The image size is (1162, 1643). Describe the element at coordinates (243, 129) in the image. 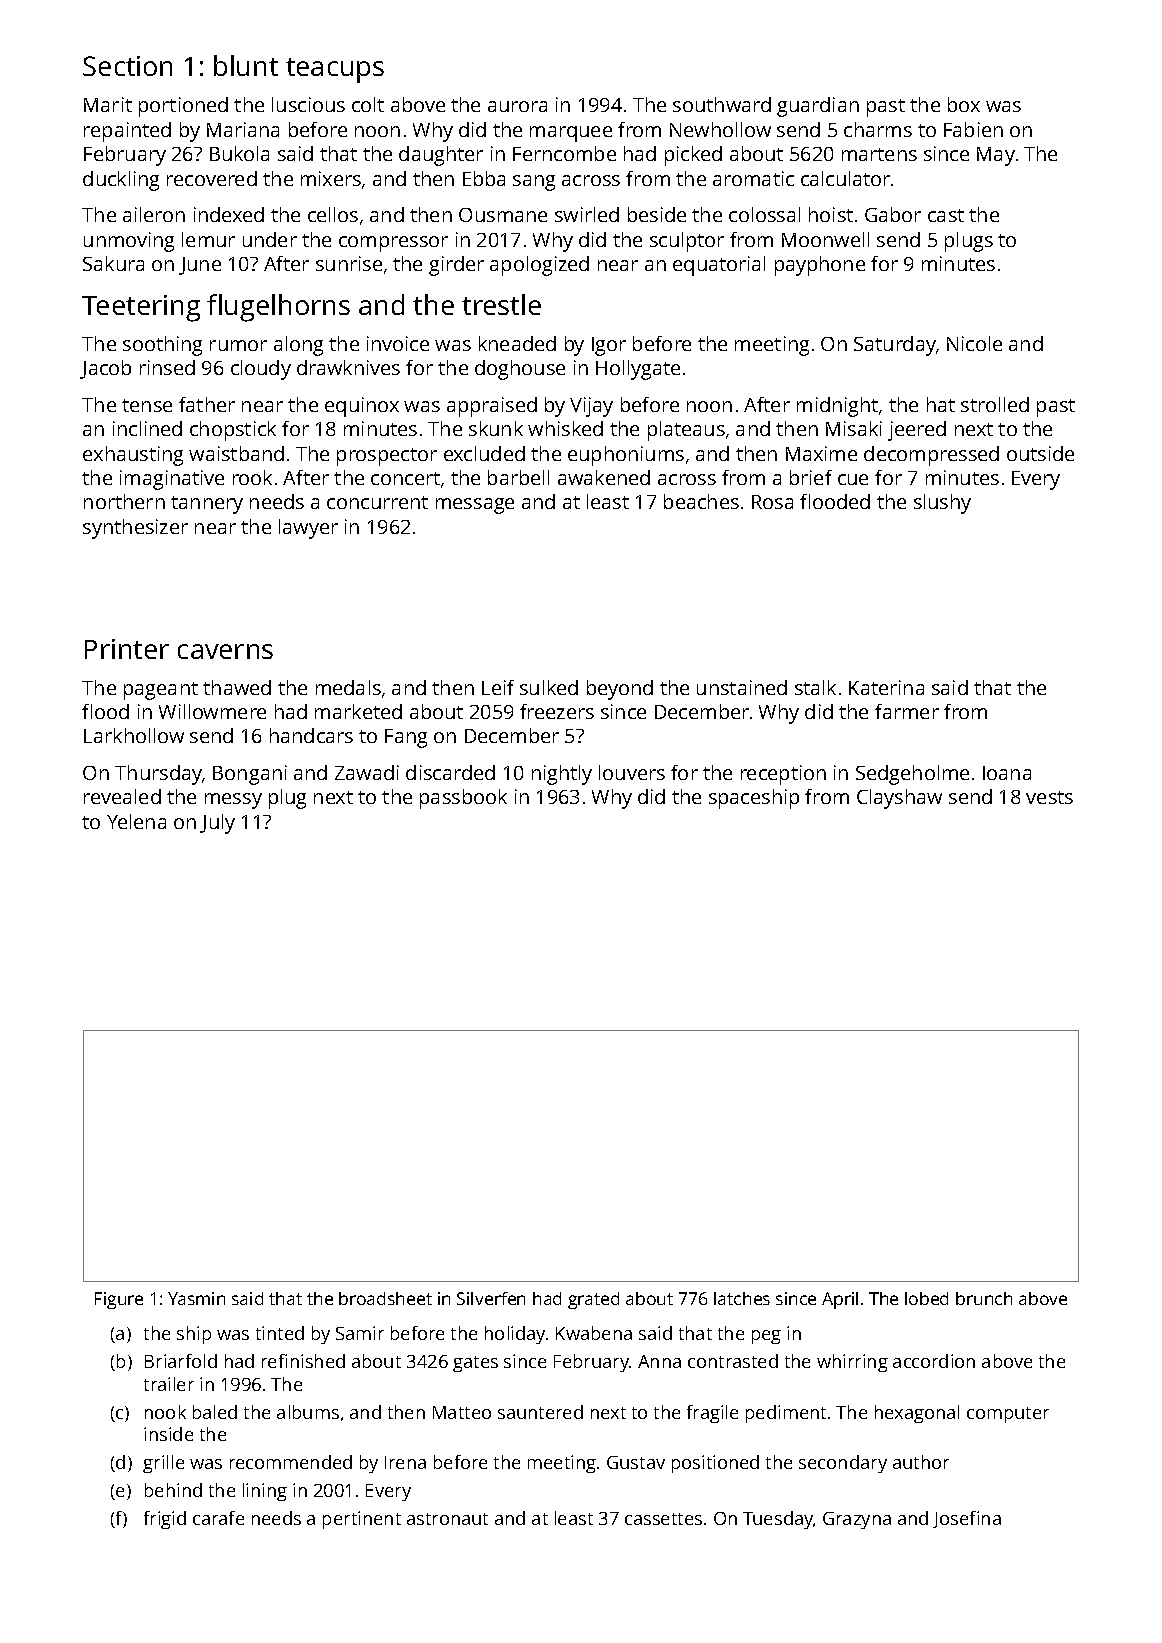

I see `Mariana` at that location.
